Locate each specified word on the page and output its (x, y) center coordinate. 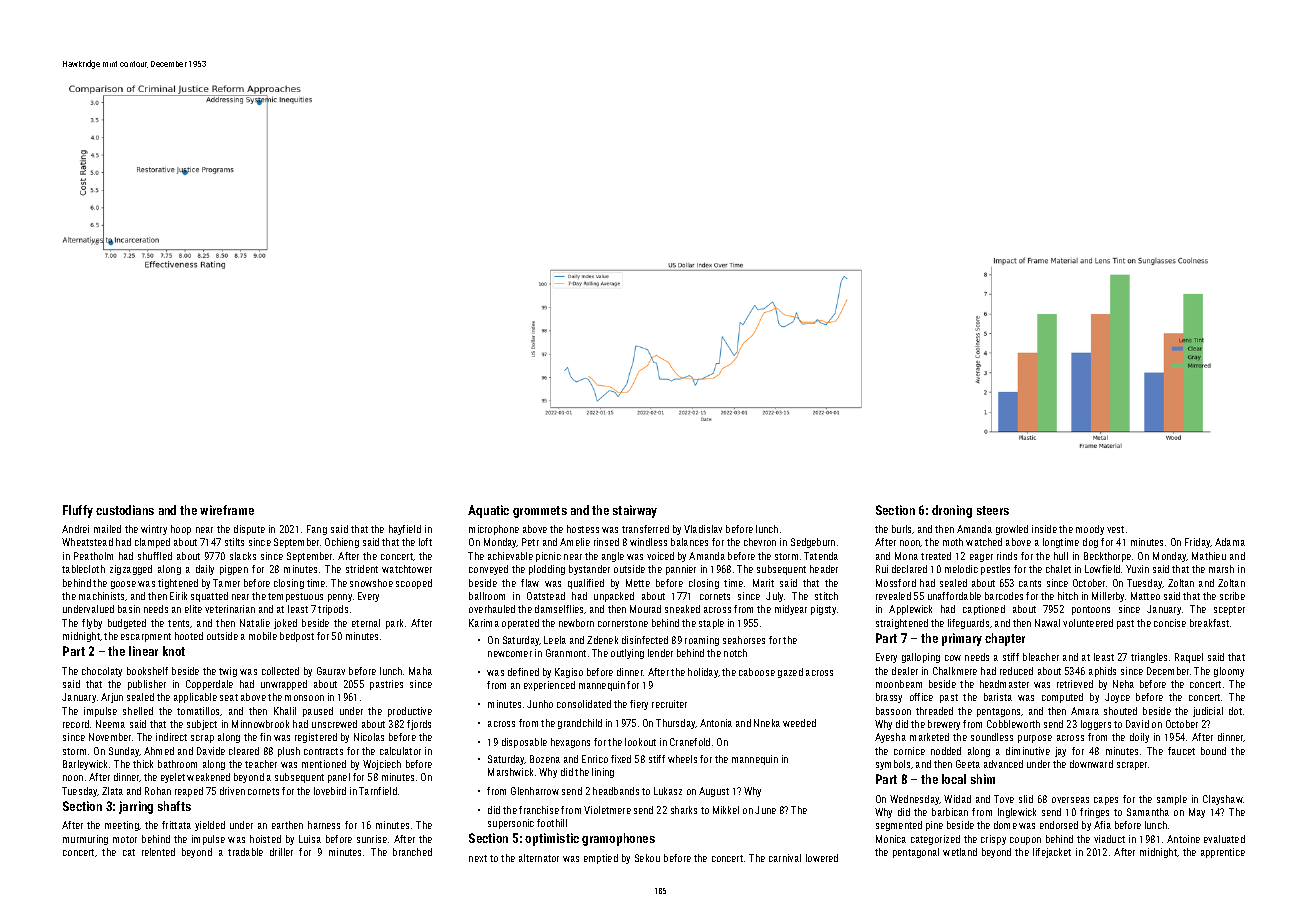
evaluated (1224, 839)
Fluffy (78, 511)
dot (1235, 711)
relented (158, 852)
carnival (785, 858)
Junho (540, 704)
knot (174, 651)
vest (1115, 529)
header (824, 569)
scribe (1232, 596)
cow (953, 658)
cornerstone (623, 623)
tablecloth (83, 569)
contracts (323, 751)
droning (952, 511)
